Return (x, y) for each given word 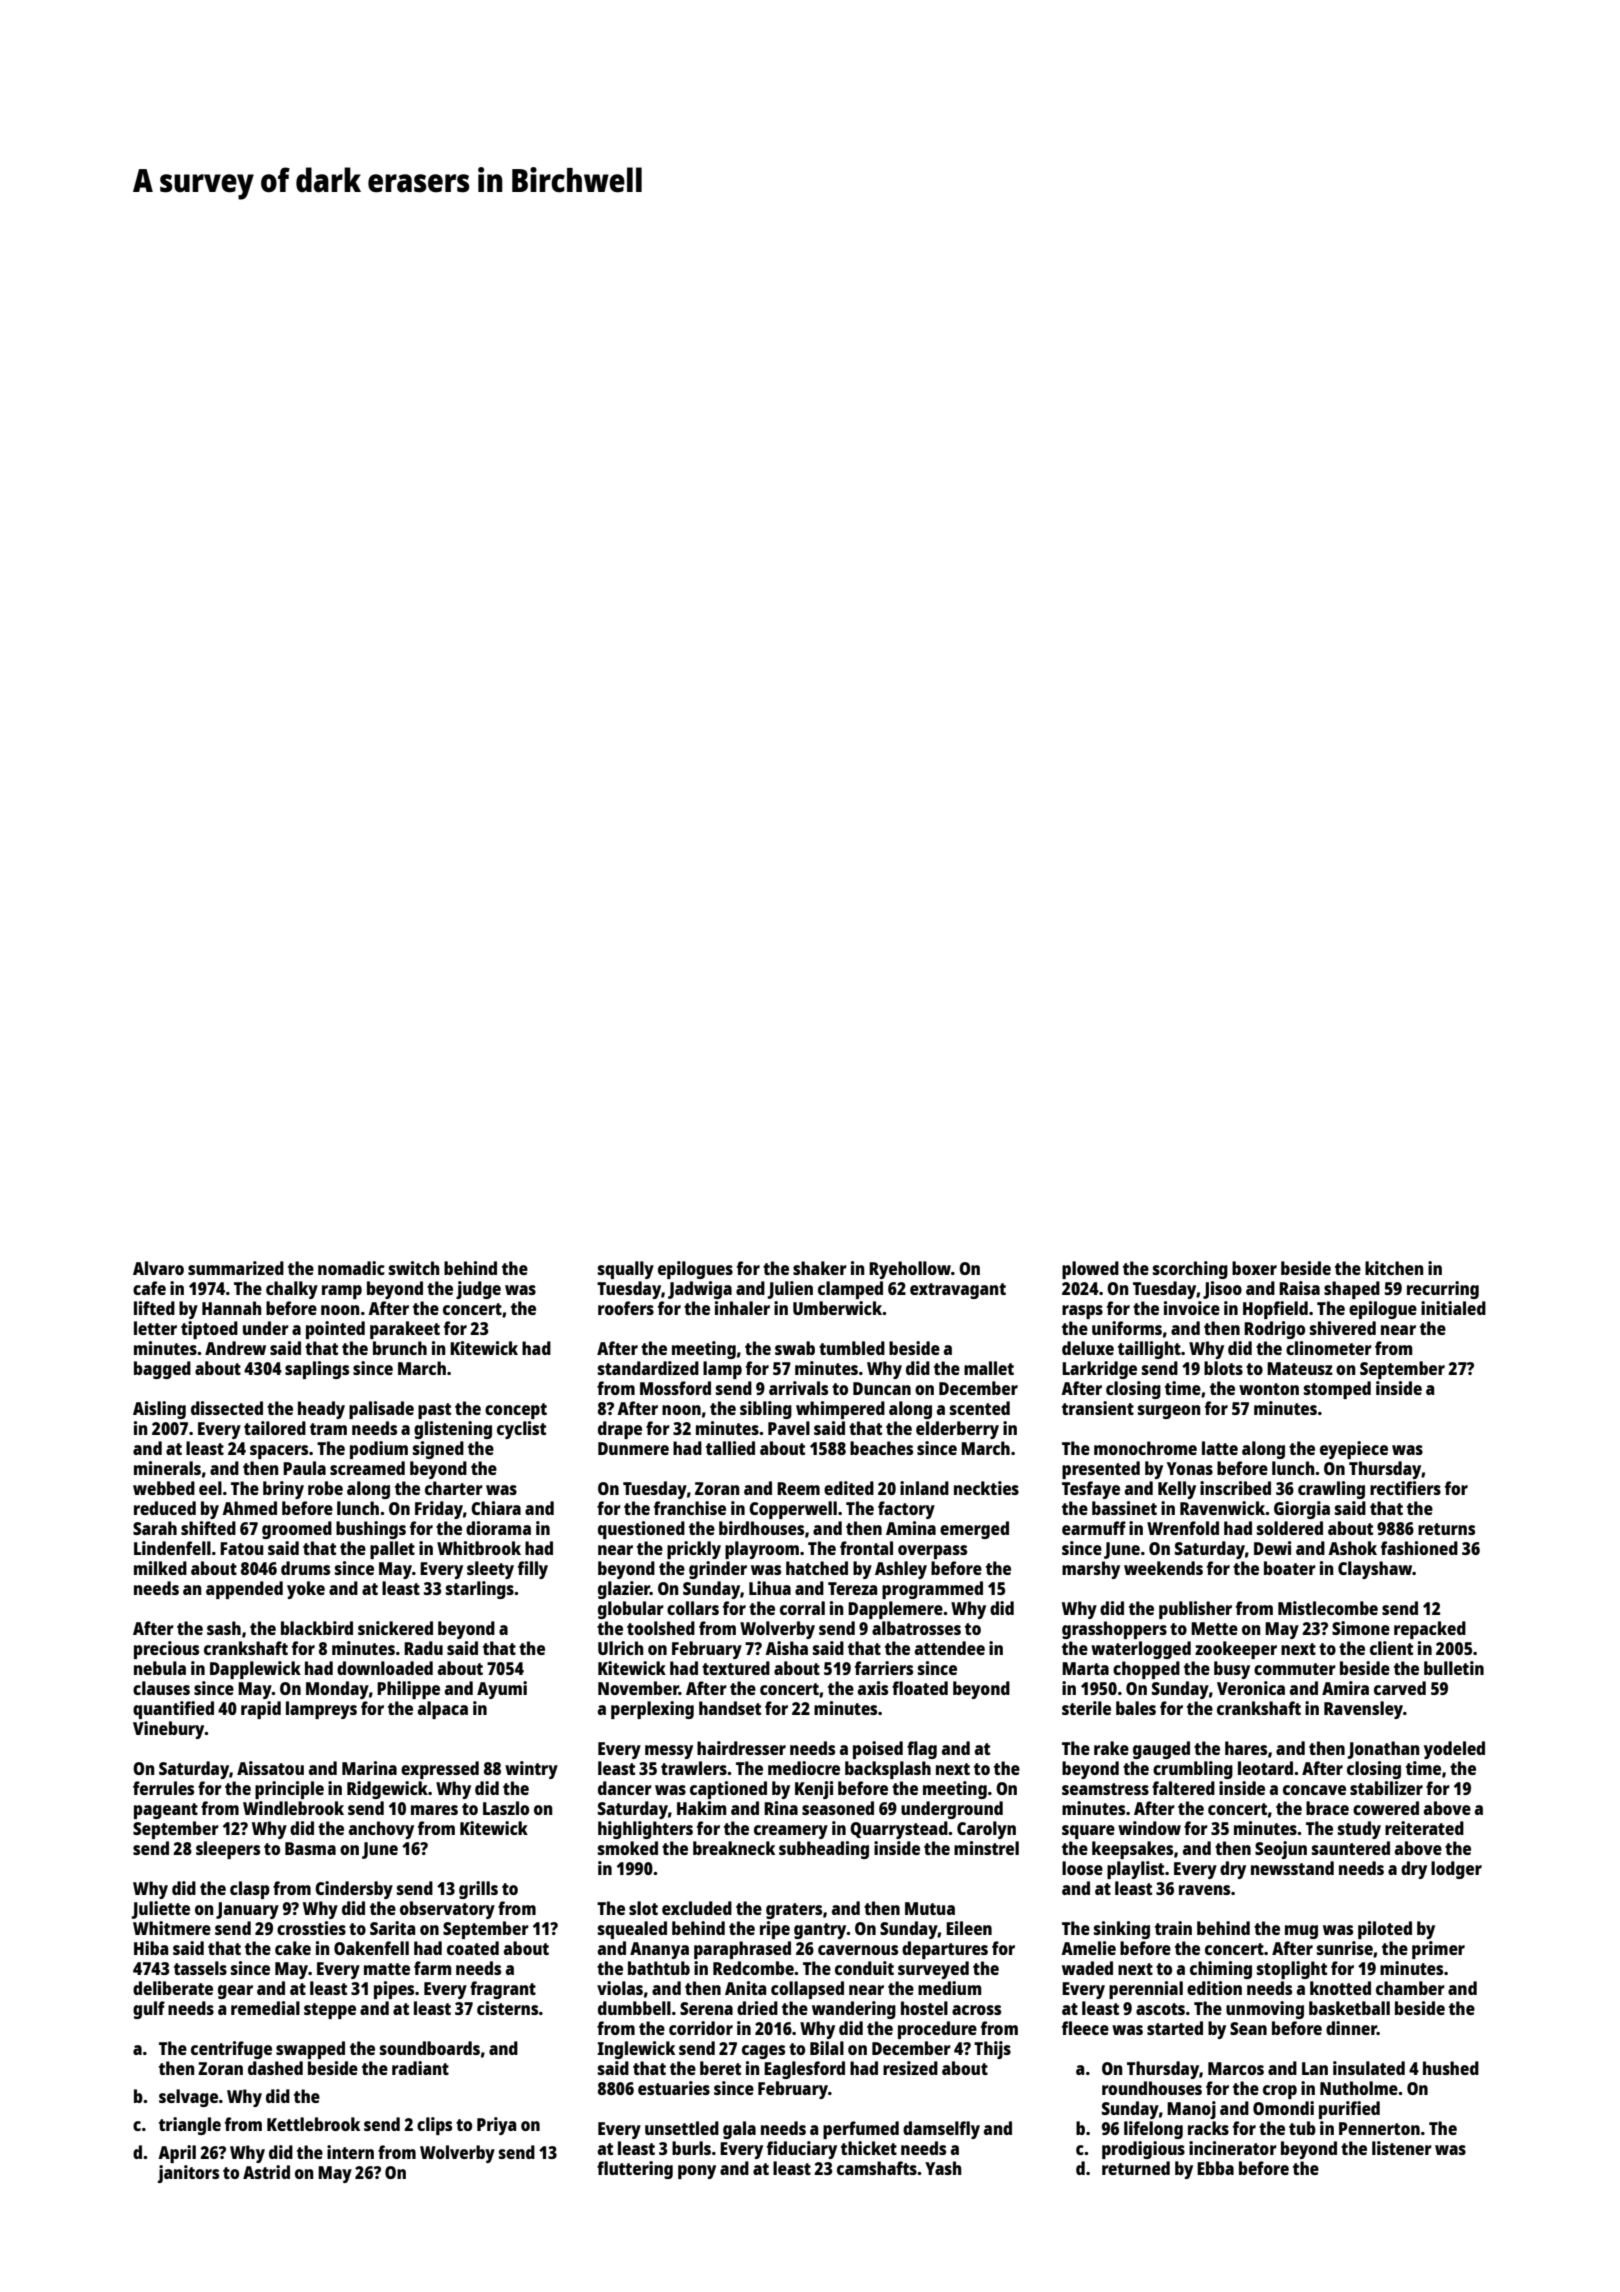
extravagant (958, 1291)
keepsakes (1132, 1850)
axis (873, 1688)
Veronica (1251, 1688)
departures (945, 1950)
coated (473, 1948)
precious (166, 1650)
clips (434, 2126)
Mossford (675, 1388)
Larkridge (1099, 1370)
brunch (400, 1348)
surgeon (1169, 1412)
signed (438, 1450)
